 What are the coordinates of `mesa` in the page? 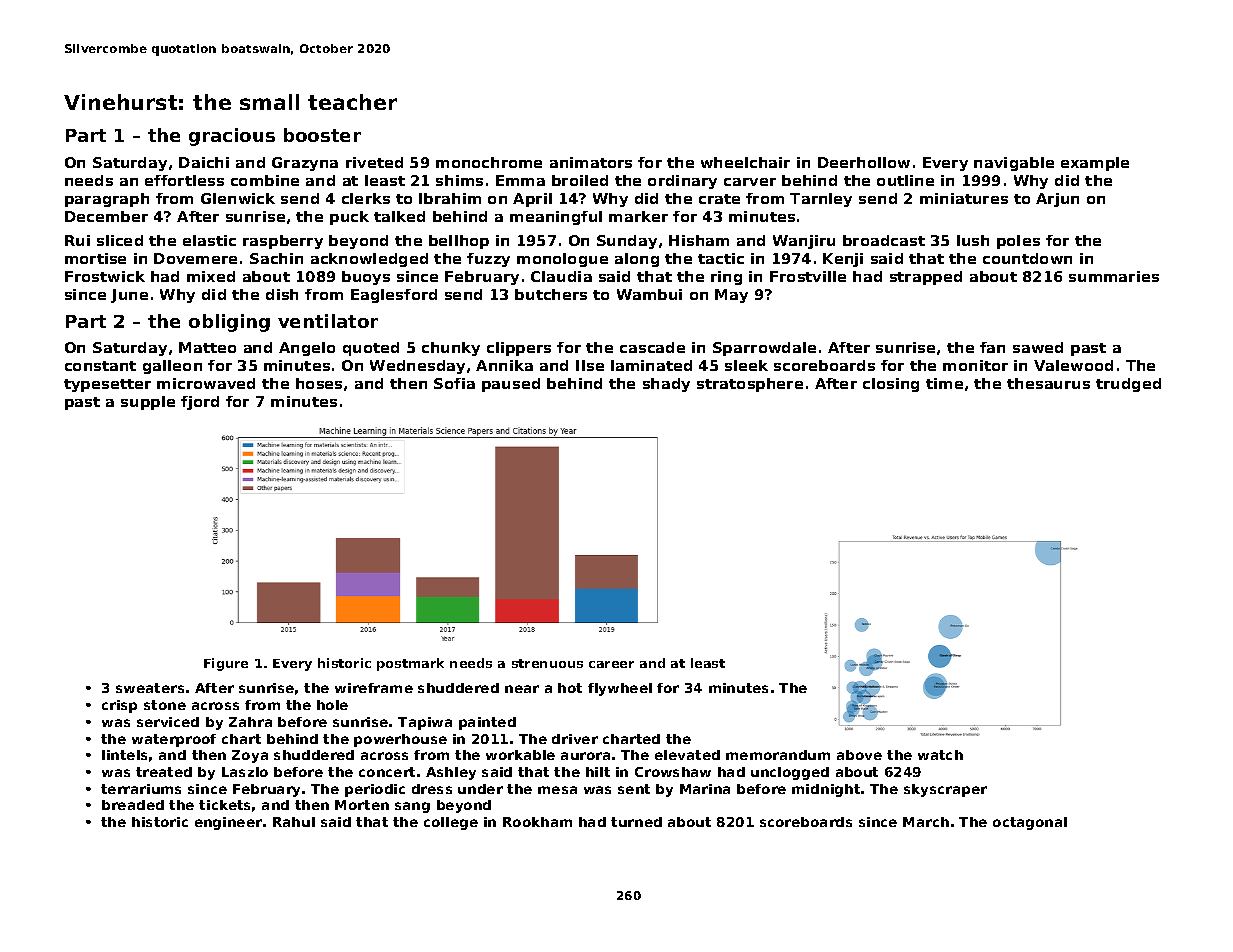 It's located at (557, 790).
